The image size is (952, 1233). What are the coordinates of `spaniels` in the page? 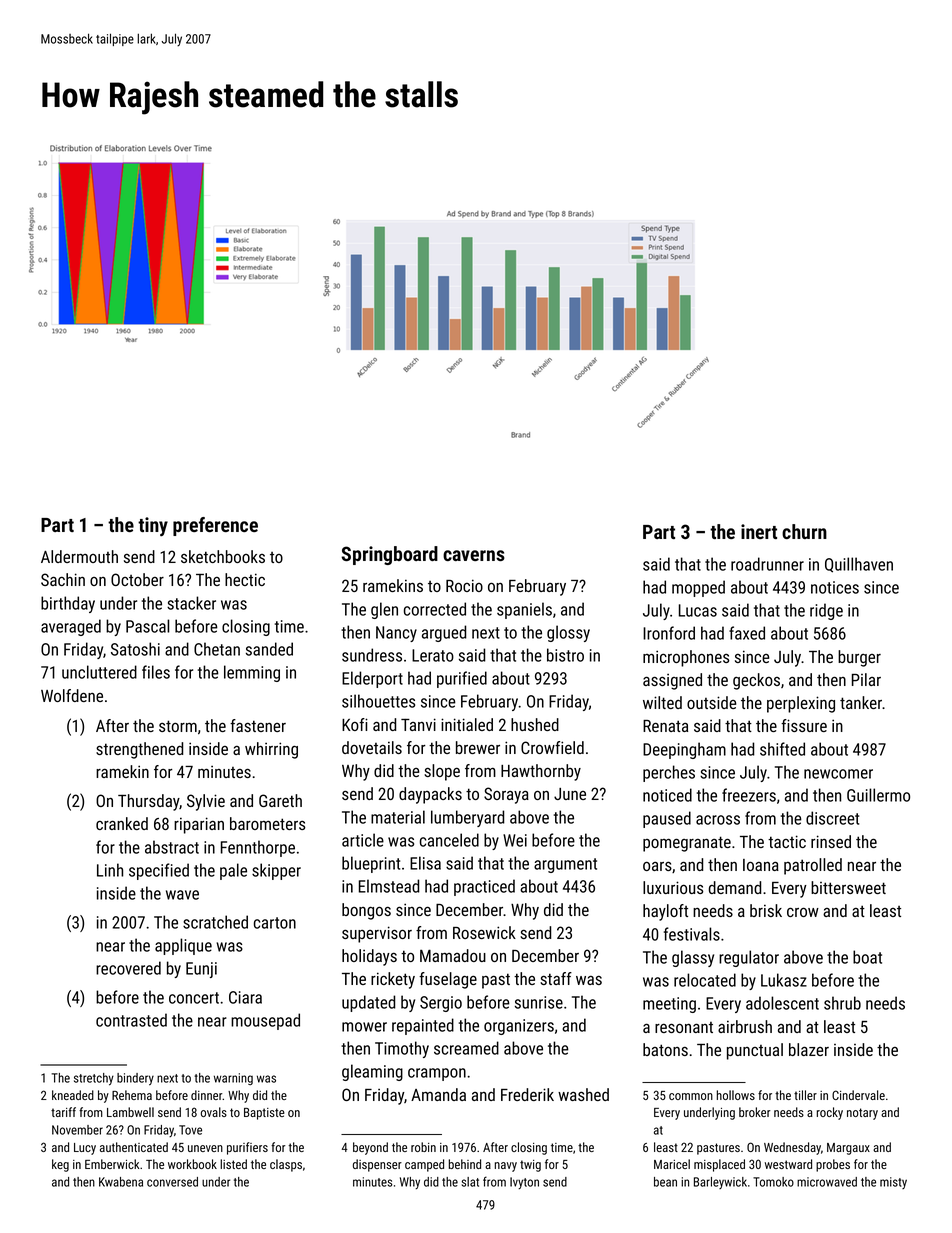 It's located at (524, 610).
